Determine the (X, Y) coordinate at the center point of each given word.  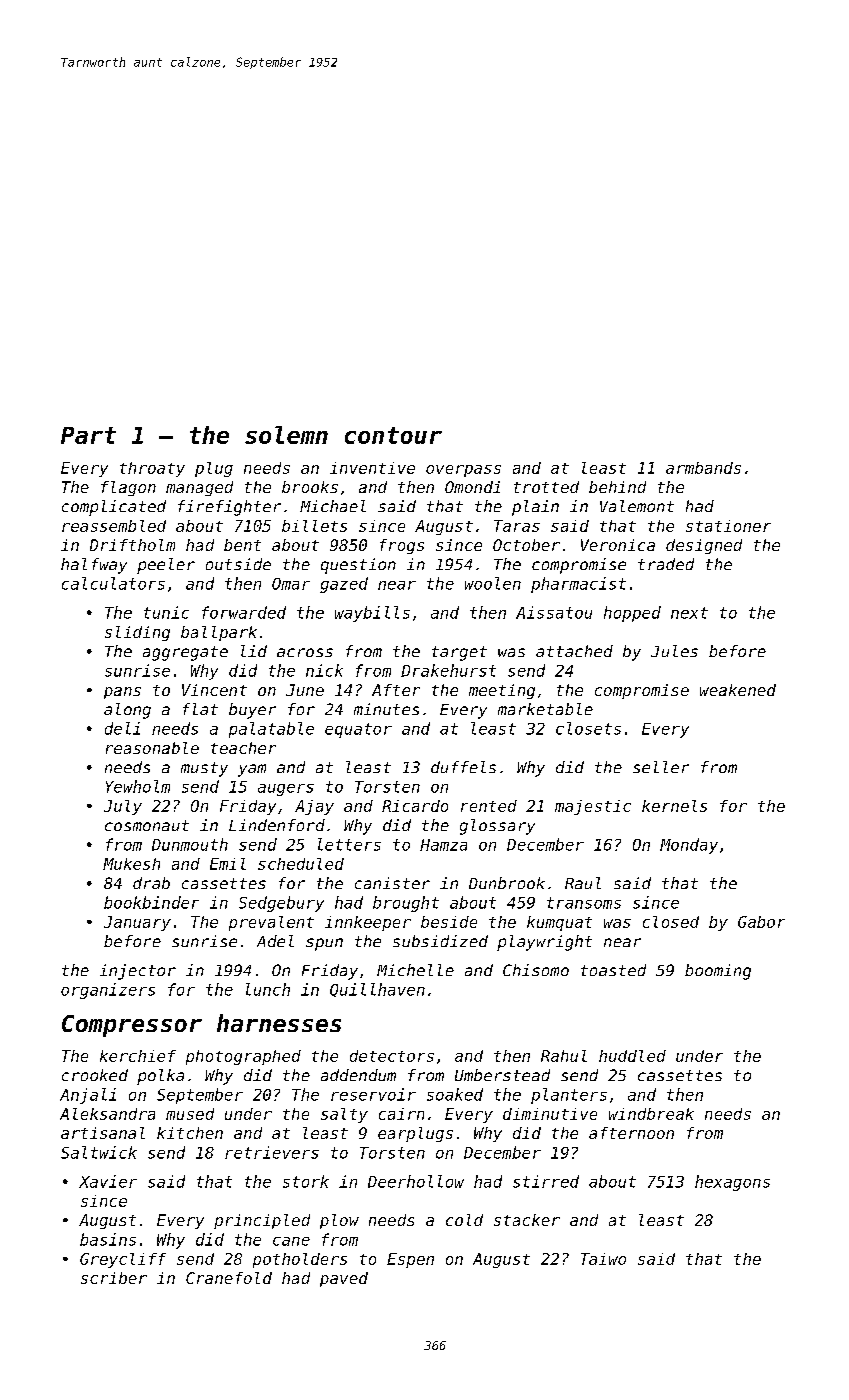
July (123, 807)
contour (393, 435)
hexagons (732, 1183)
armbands (703, 468)
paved (344, 1279)
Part (88, 435)
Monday (689, 846)
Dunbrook (507, 883)
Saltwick (99, 1152)
